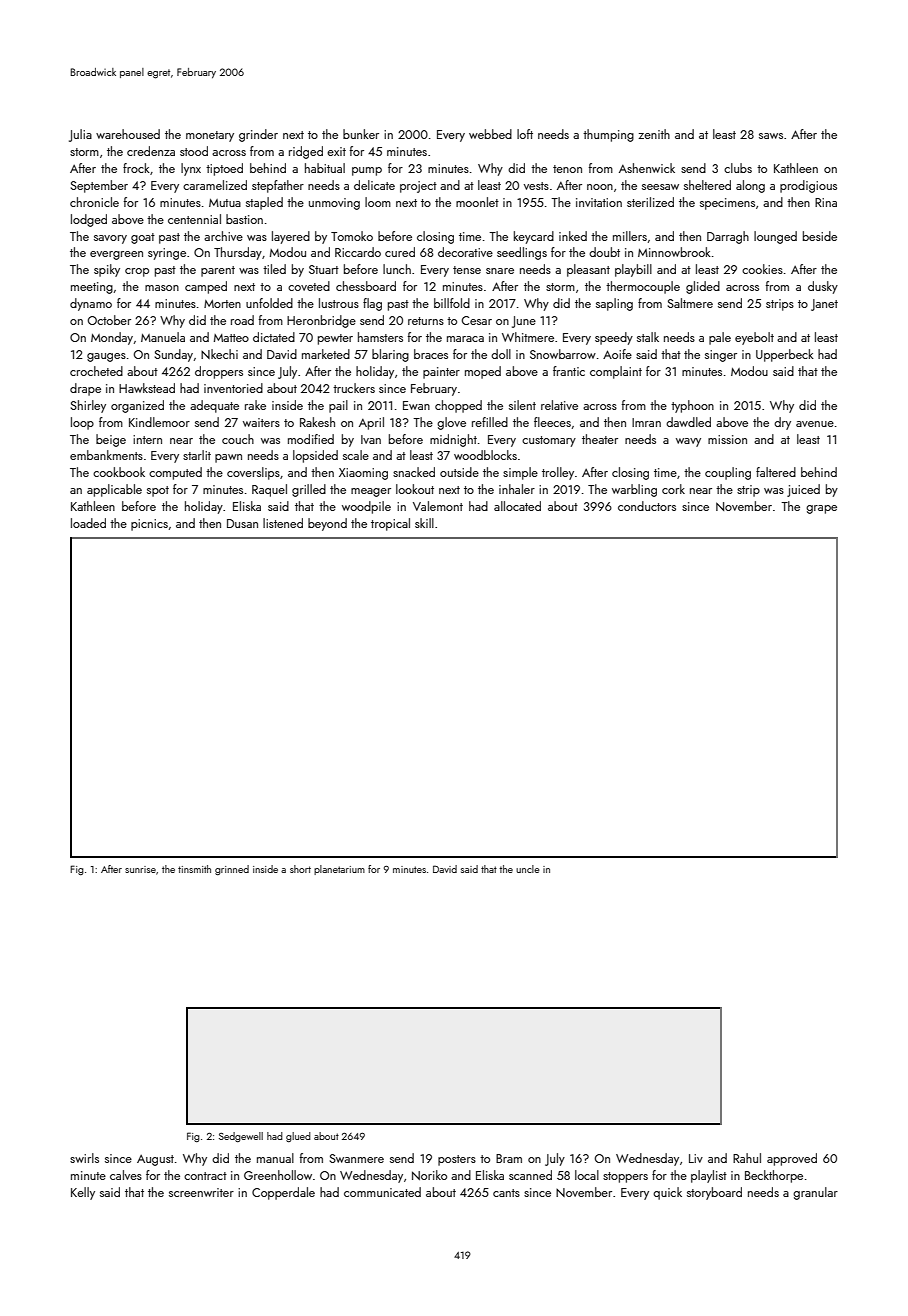  Describe the element at coordinates (821, 509) in the screenshot. I see `grape` at that location.
